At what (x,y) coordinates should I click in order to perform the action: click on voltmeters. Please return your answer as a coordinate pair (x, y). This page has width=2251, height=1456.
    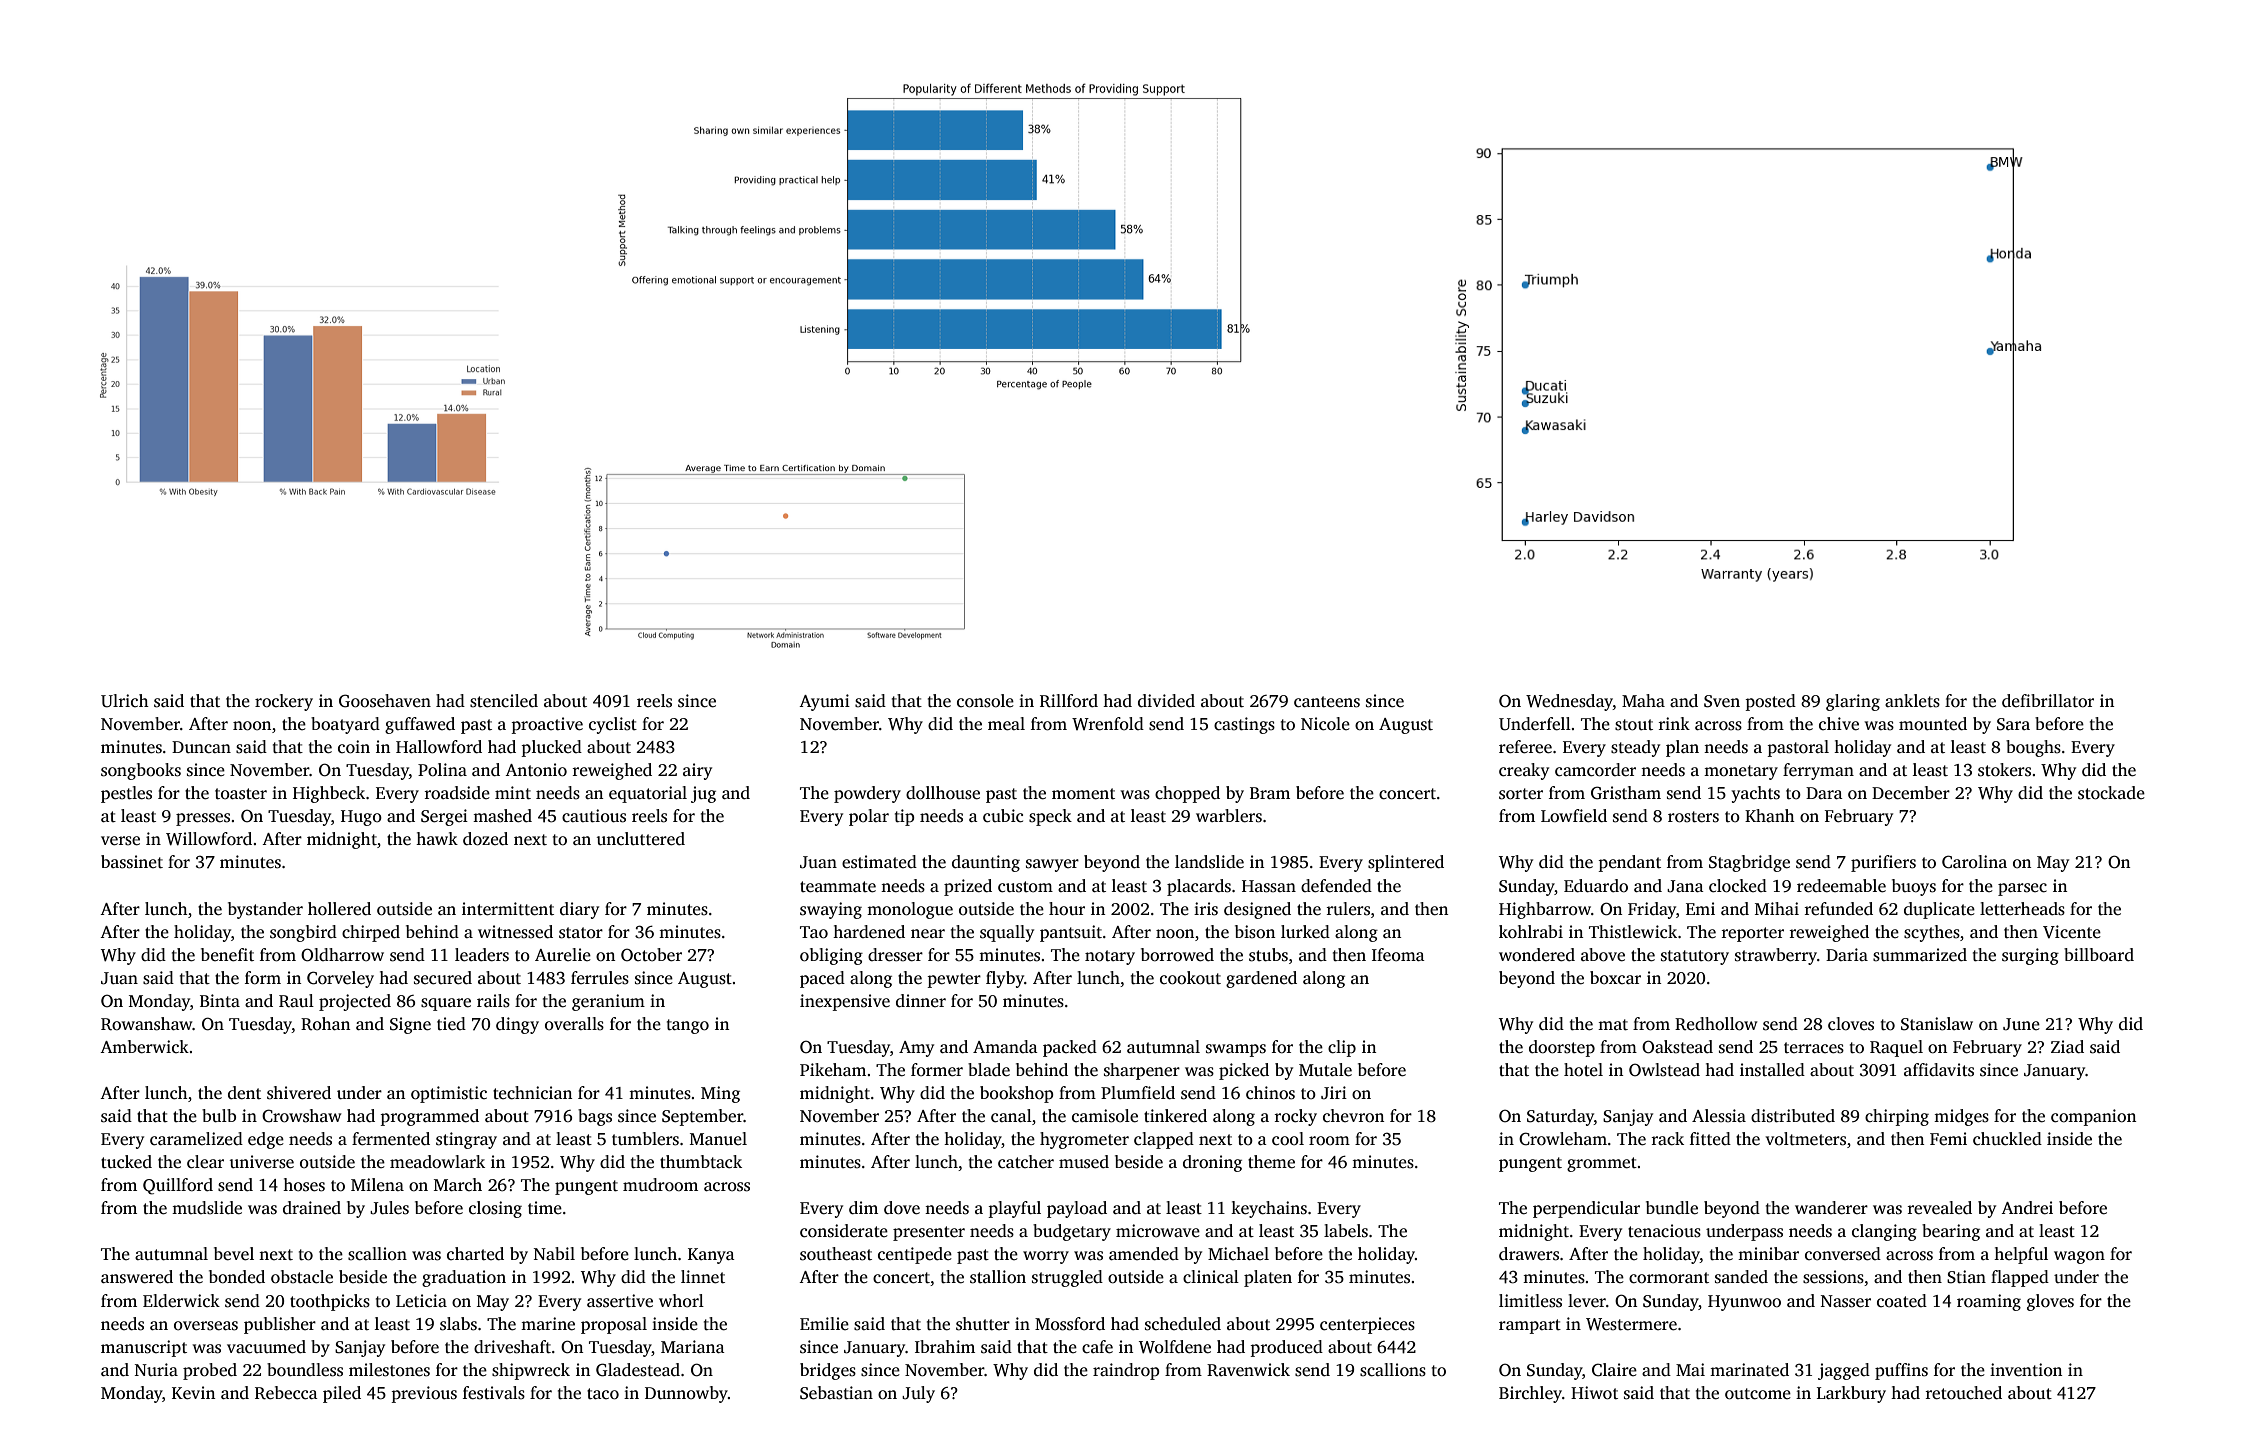
    Looking at the image, I should click on (1805, 1139).
